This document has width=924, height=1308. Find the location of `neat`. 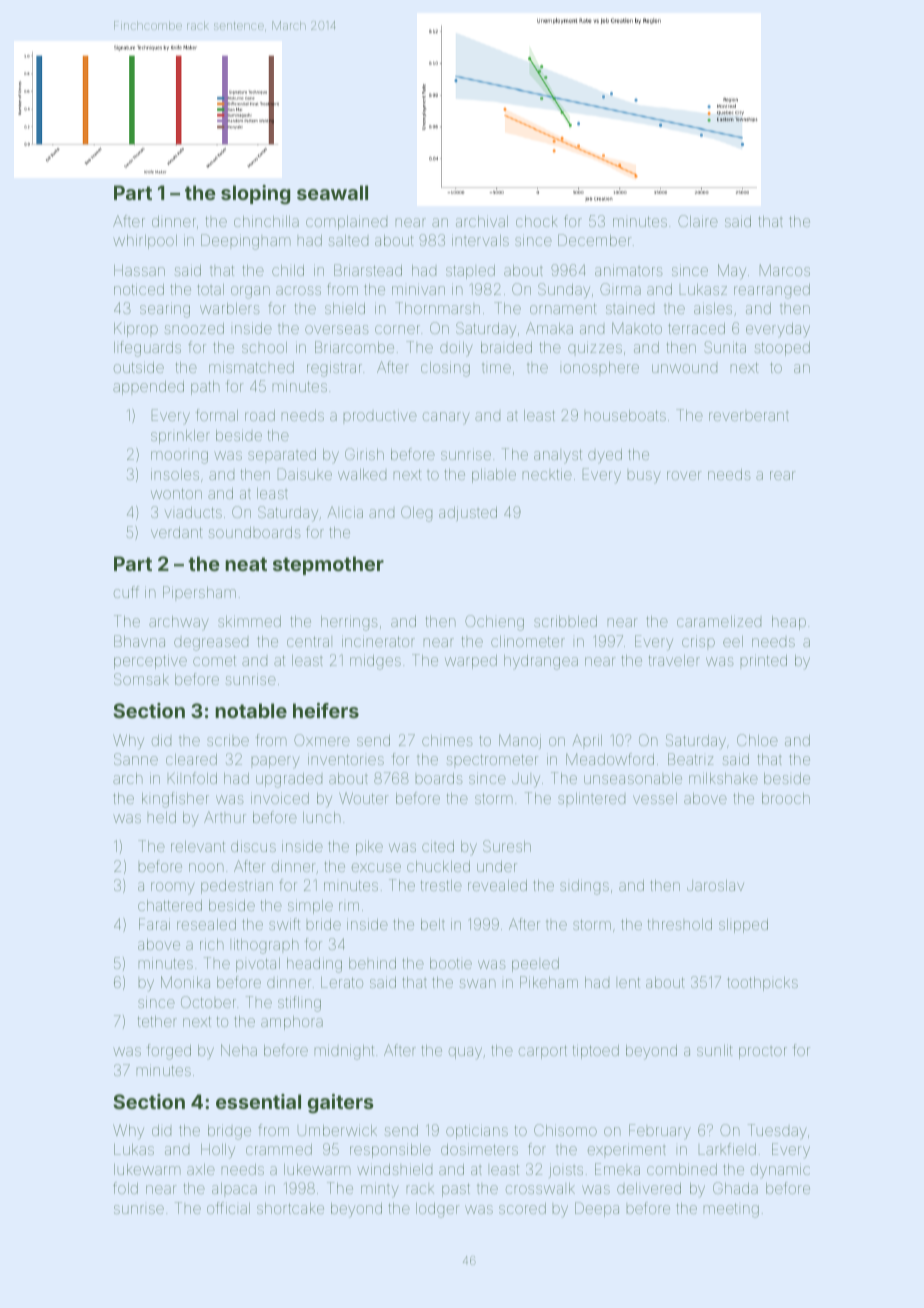

neat is located at coordinates (246, 564).
